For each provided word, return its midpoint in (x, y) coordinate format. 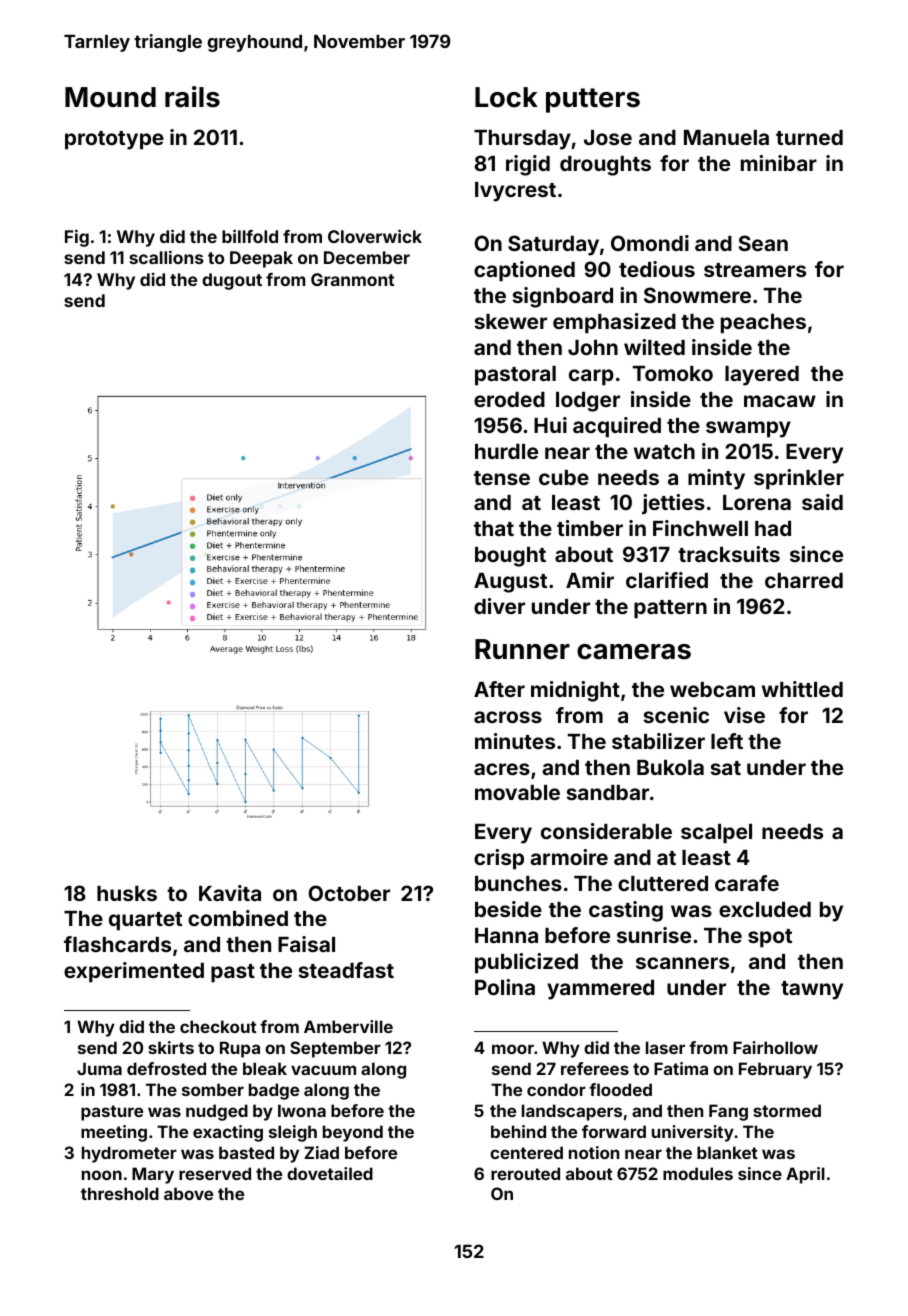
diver (499, 606)
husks (127, 893)
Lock (506, 97)
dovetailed (330, 1173)
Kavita (230, 893)
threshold (120, 1193)
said (822, 502)
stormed (787, 1110)
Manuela (726, 137)
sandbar (607, 792)
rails (192, 97)
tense (502, 478)
